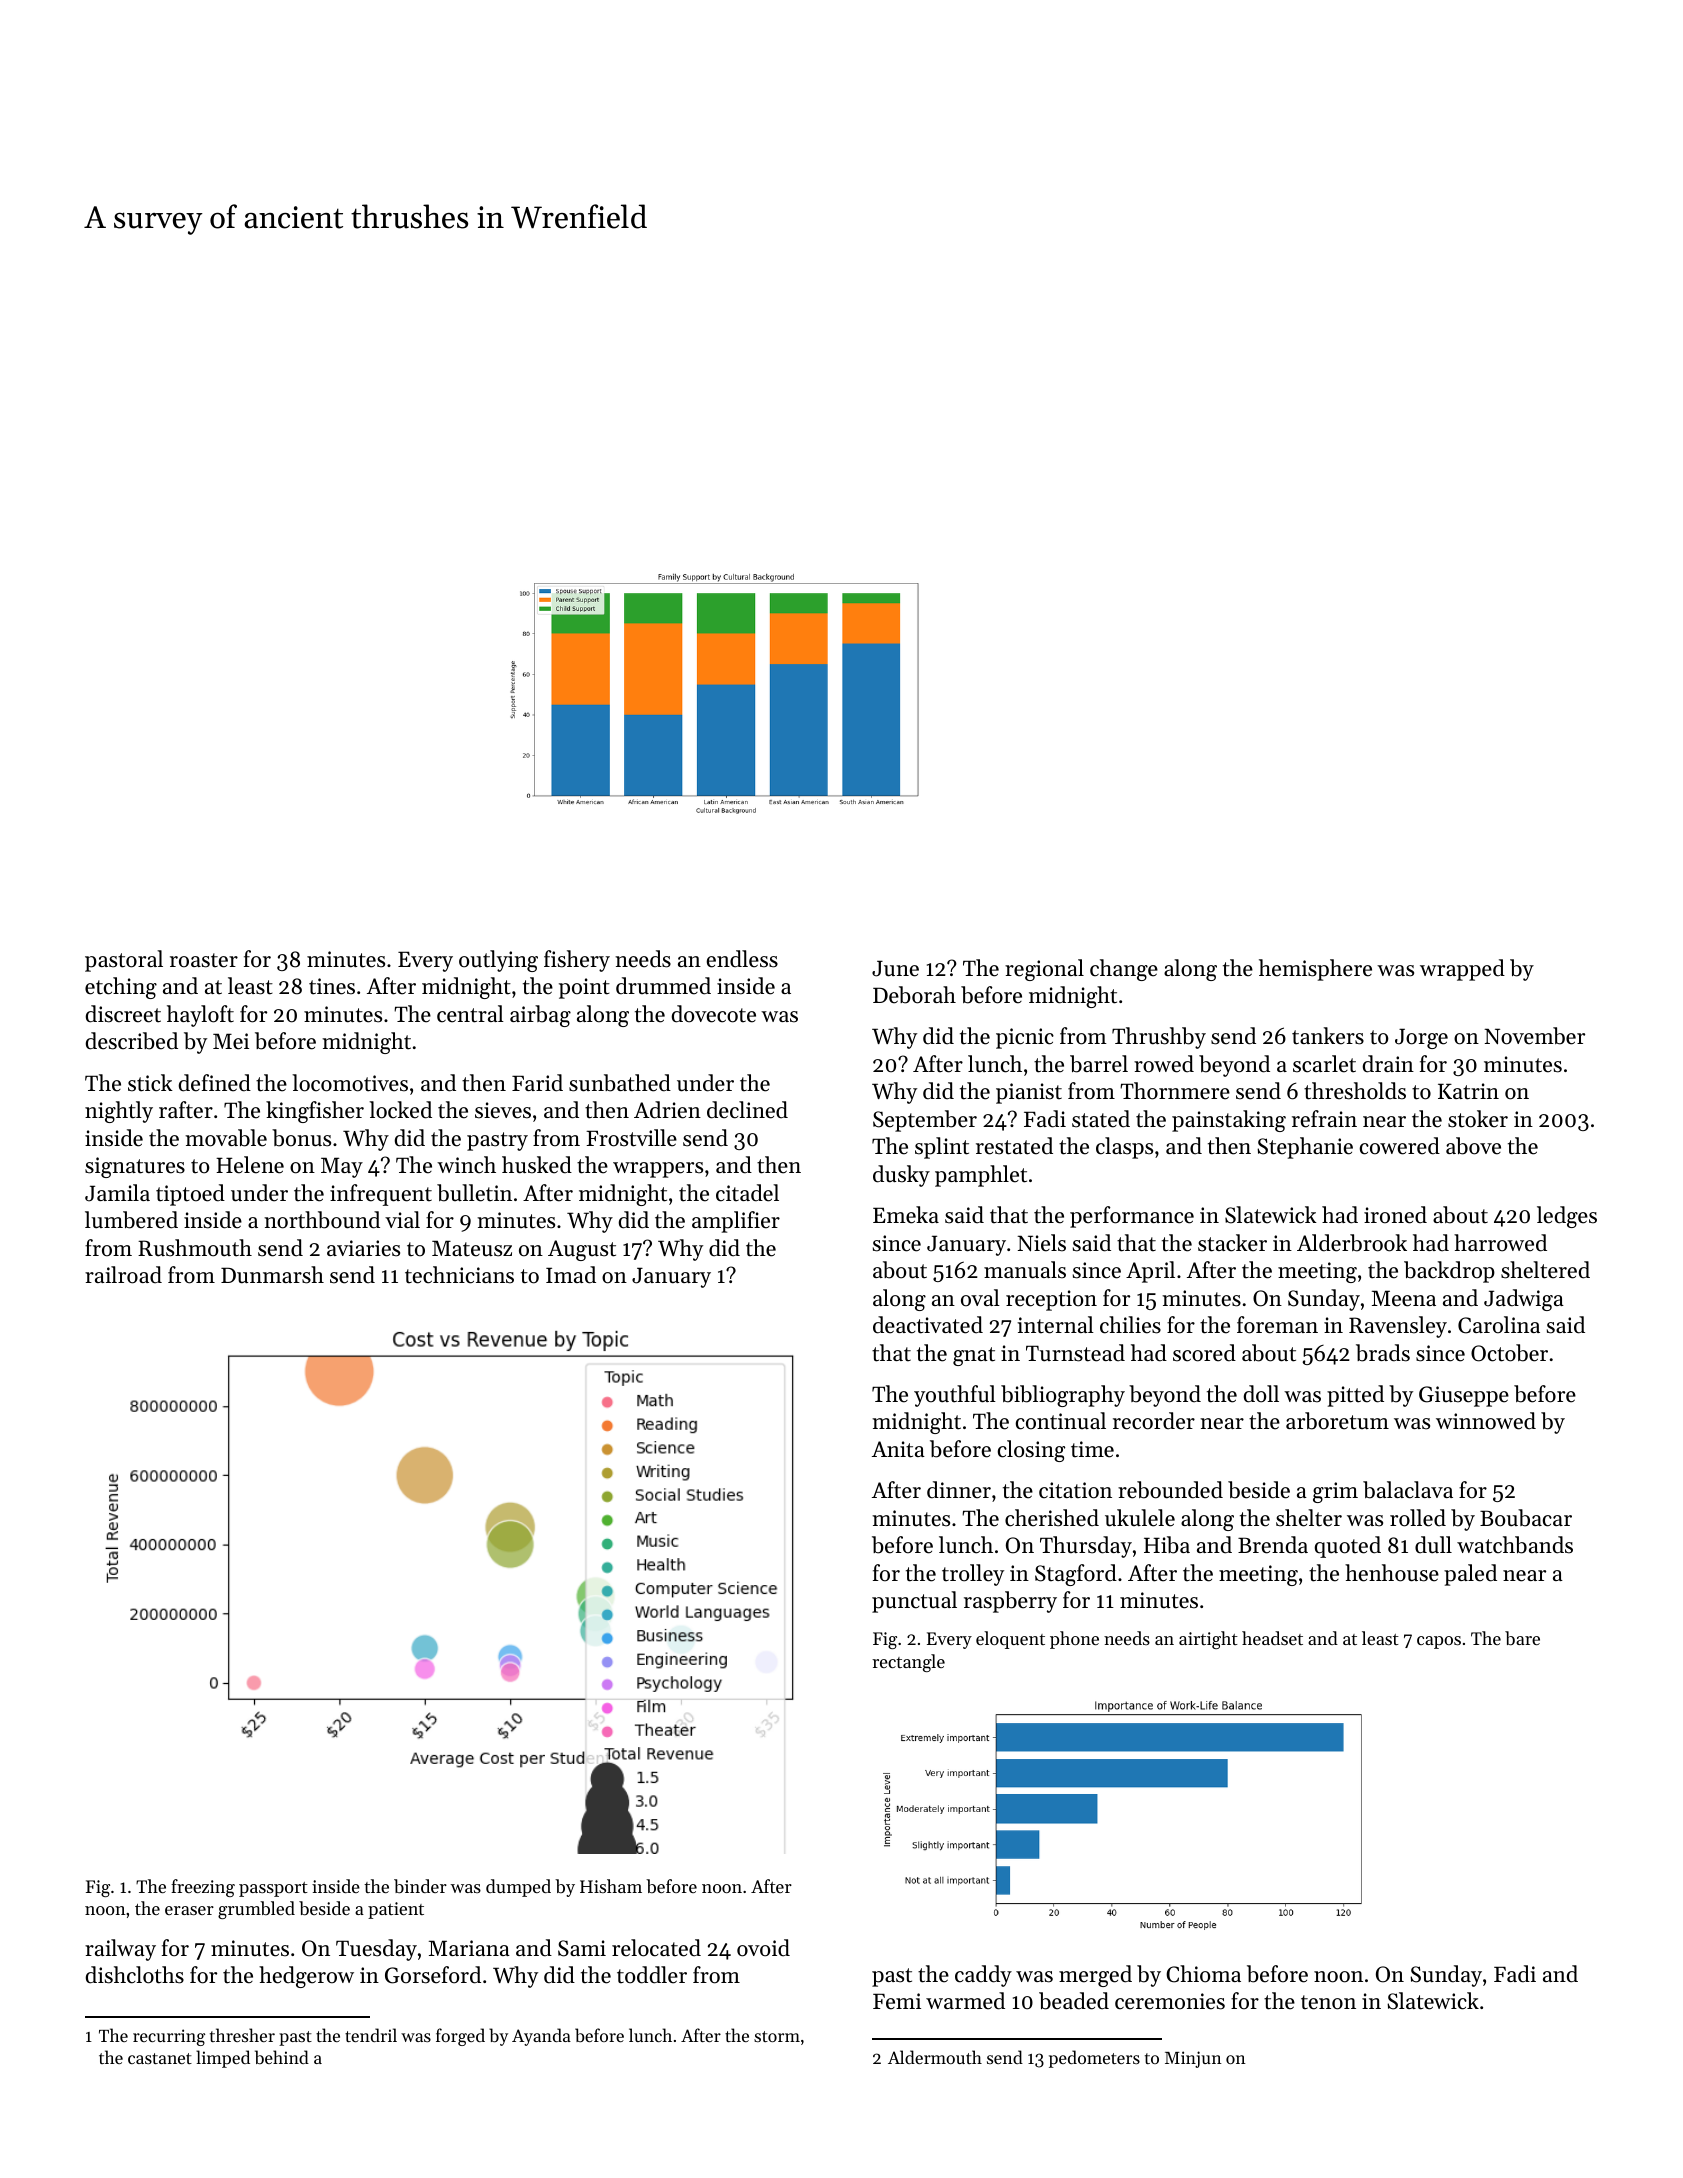 Image resolution: width=1683 pixels, height=2178 pixels. Describe the element at coordinates (914, 1602) in the screenshot. I see `punctual` at that location.
